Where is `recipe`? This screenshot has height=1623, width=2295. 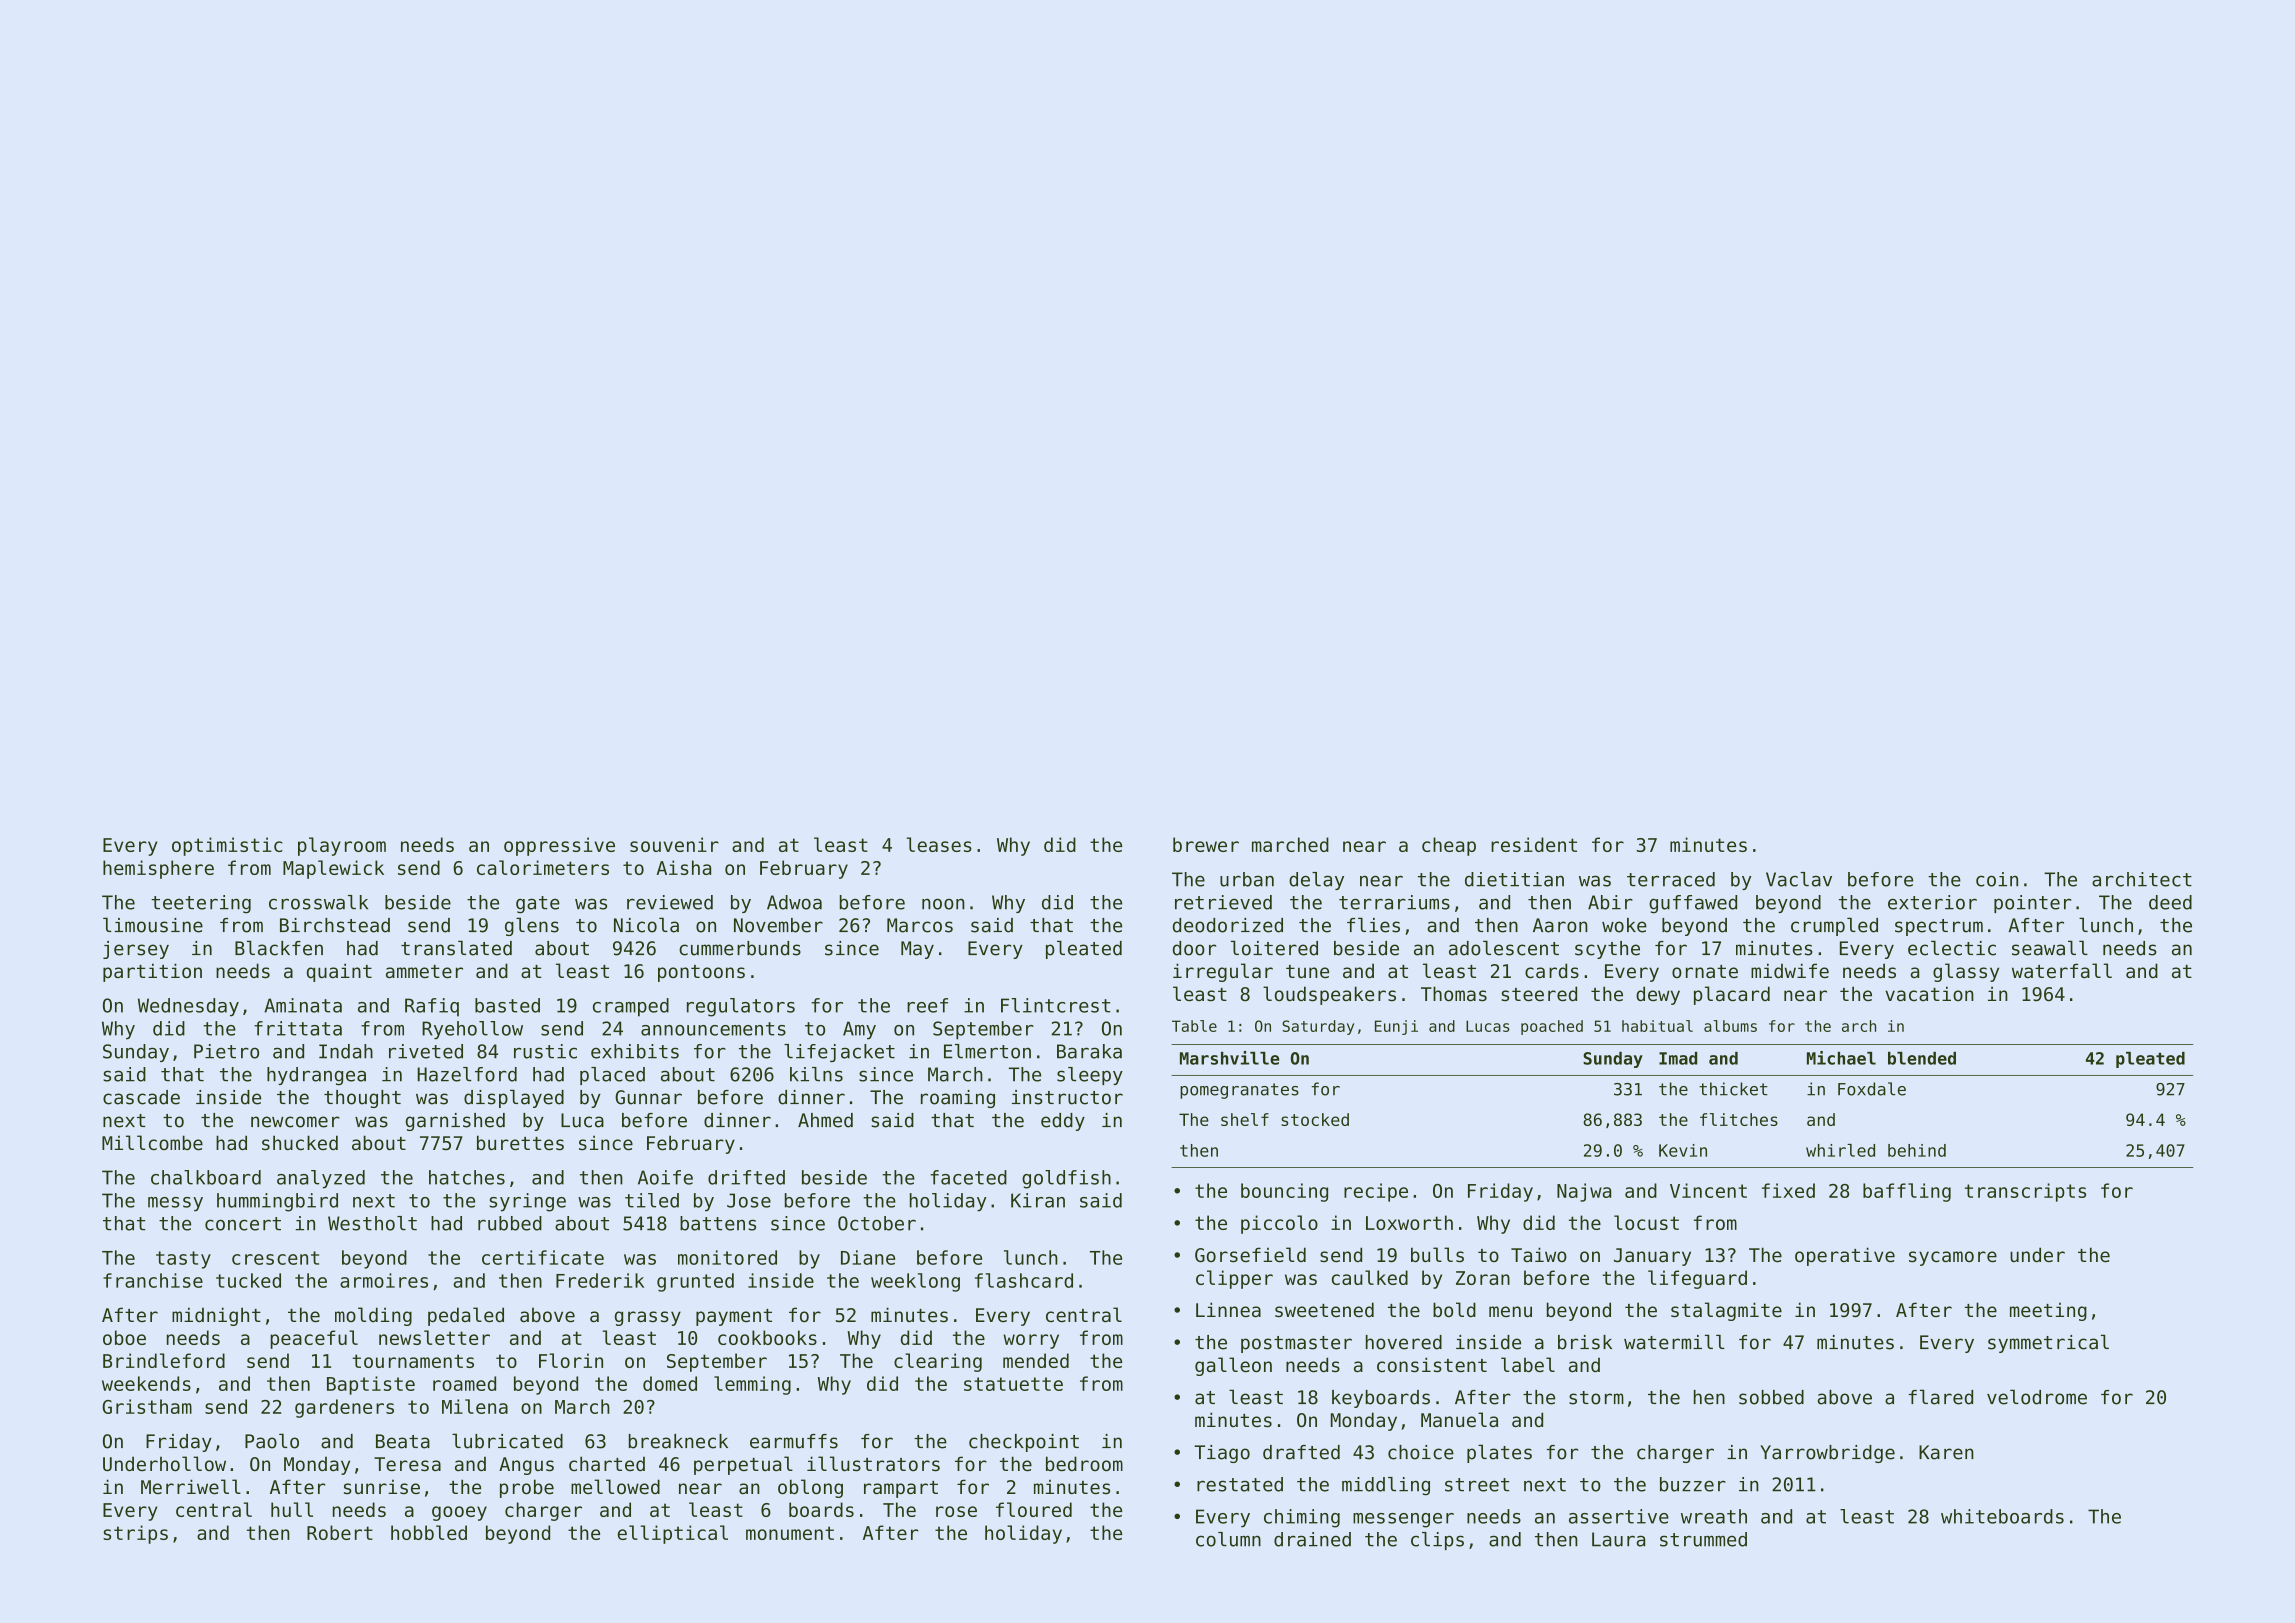
recipe is located at coordinates (1376, 1192).
